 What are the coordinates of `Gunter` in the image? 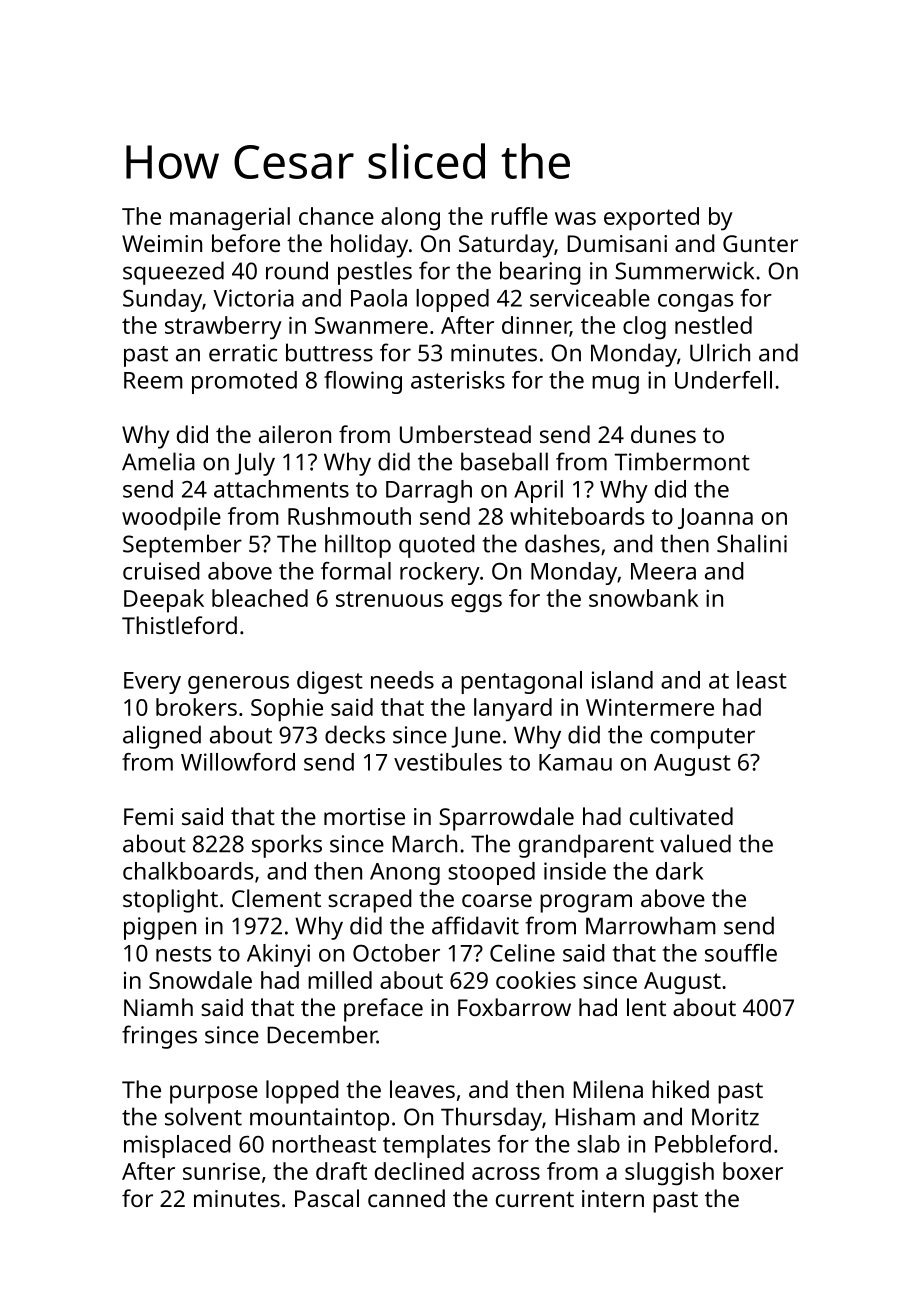 It's located at (760, 243).
